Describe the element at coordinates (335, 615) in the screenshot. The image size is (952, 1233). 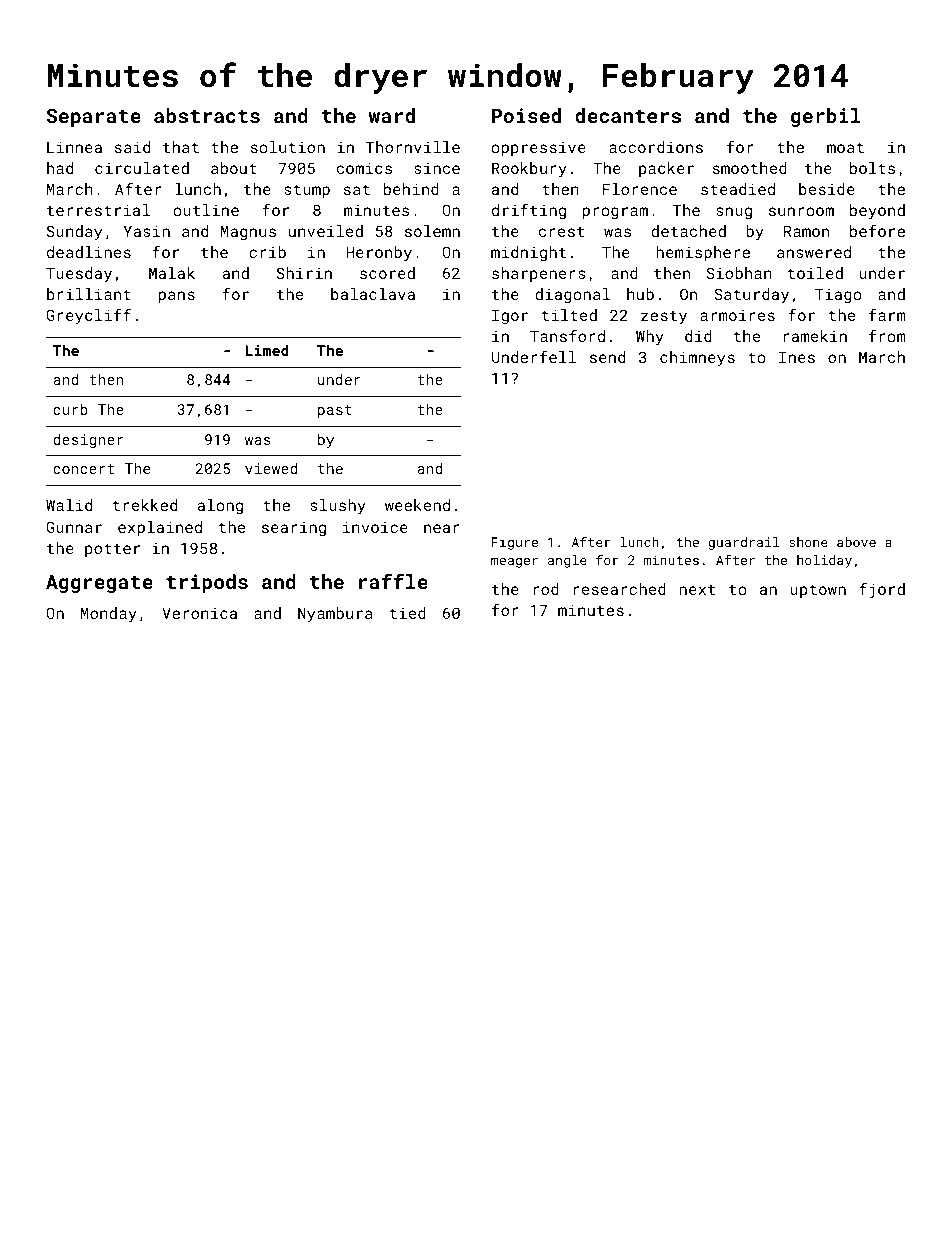
I see `Nyambura` at that location.
